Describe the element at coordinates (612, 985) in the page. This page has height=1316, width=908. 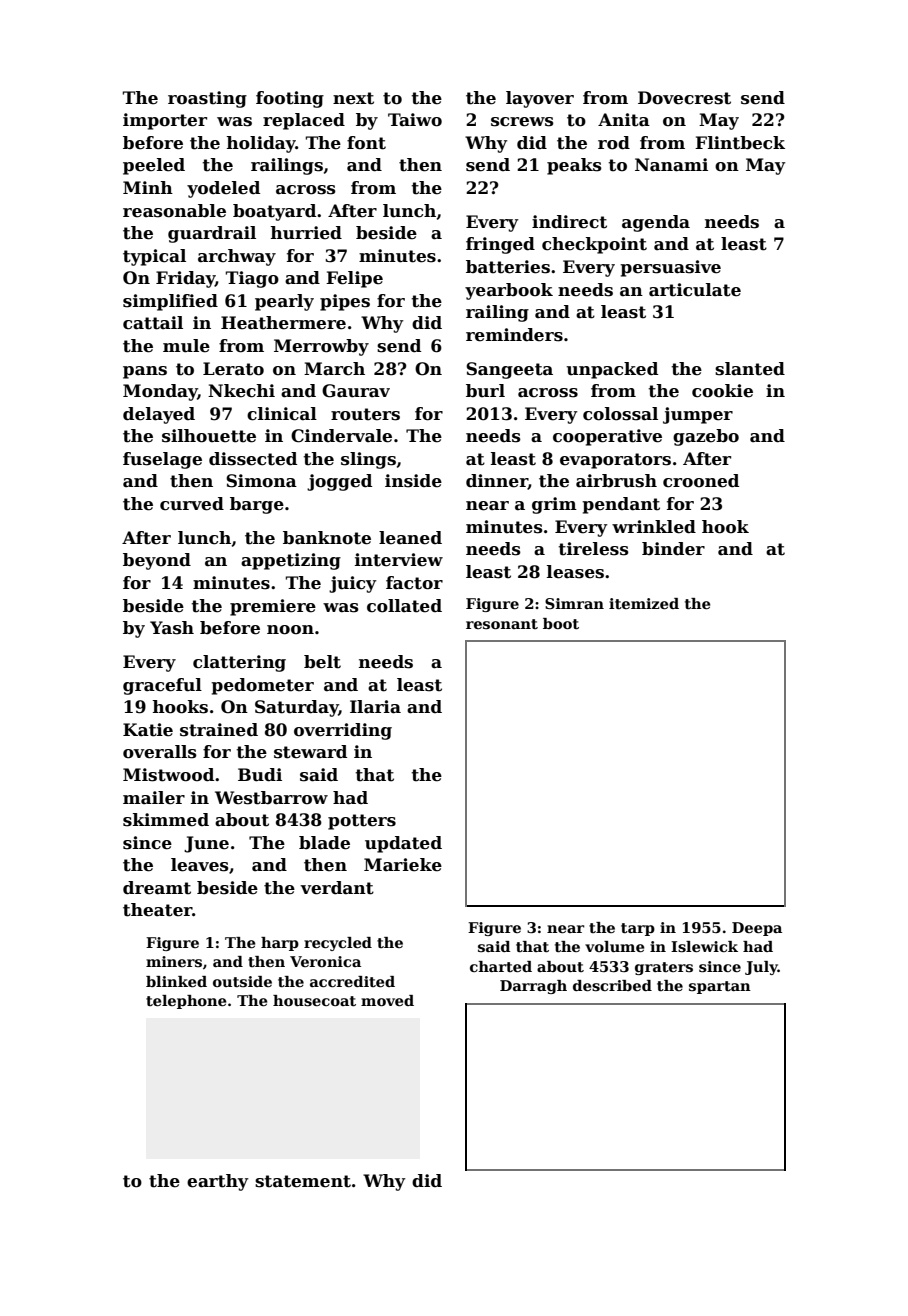
I see `described` at that location.
